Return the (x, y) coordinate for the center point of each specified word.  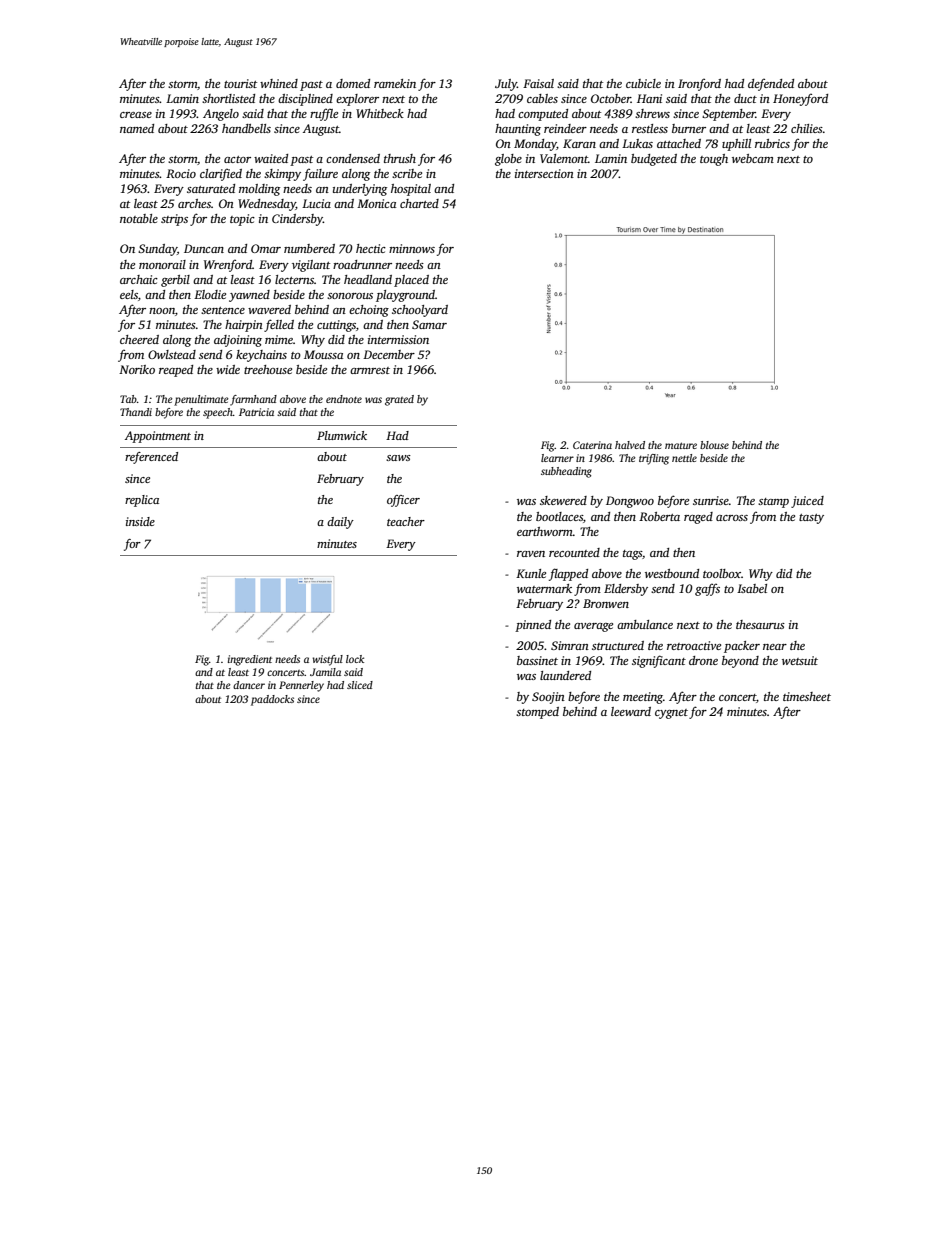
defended (771, 84)
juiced (807, 502)
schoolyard (420, 311)
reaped (176, 371)
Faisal (538, 83)
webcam (753, 158)
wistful (328, 660)
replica (142, 501)
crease (136, 115)
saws (398, 458)
